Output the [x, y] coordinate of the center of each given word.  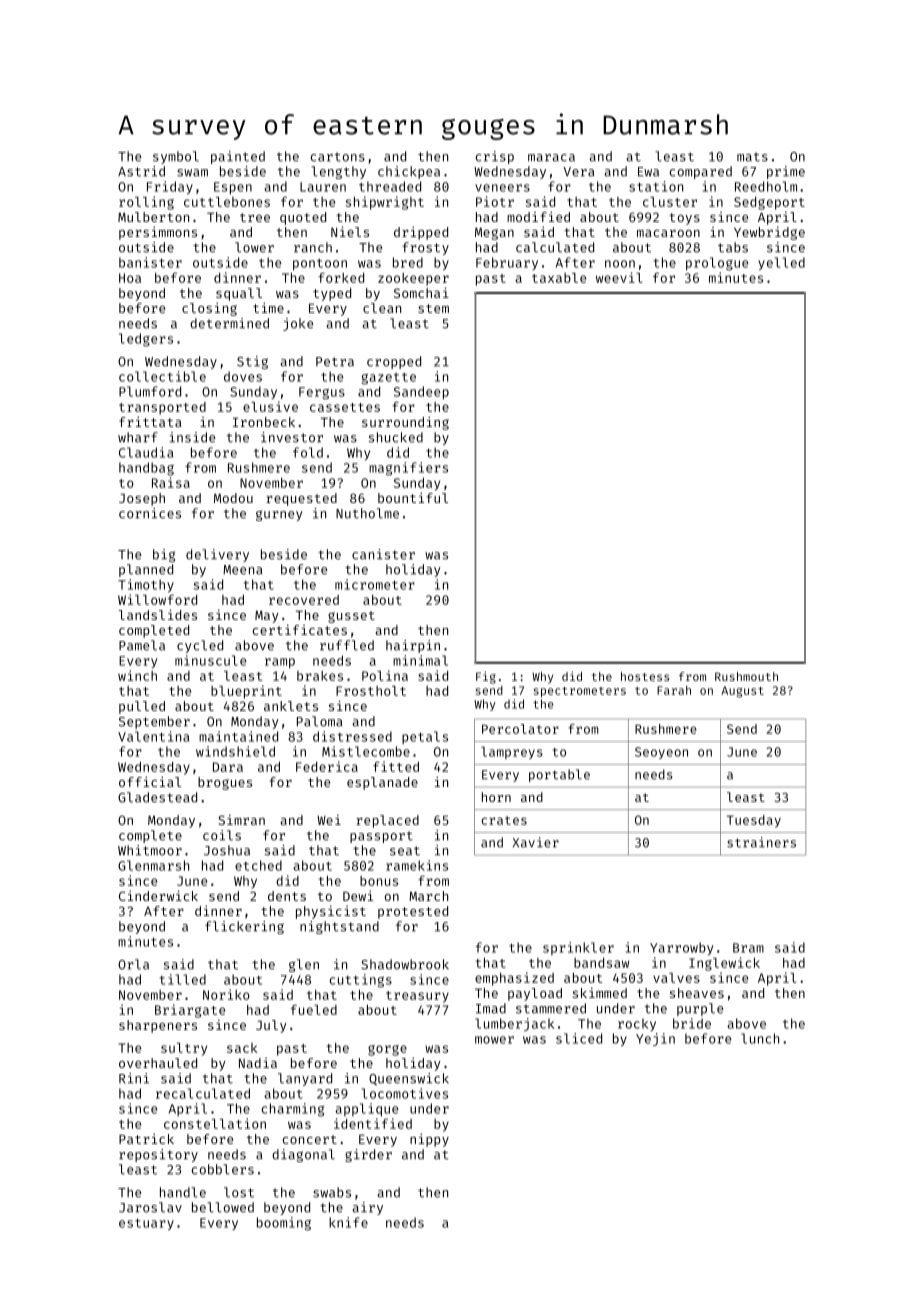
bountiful [413, 497]
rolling [146, 203]
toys [684, 219]
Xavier [536, 842]
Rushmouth [746, 676]
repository [158, 1155]
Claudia [146, 452]
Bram [748, 948]
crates [504, 820]
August [742, 692]
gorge [387, 1050]
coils [222, 835]
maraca [551, 158]
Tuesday [754, 821]
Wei [329, 820]
